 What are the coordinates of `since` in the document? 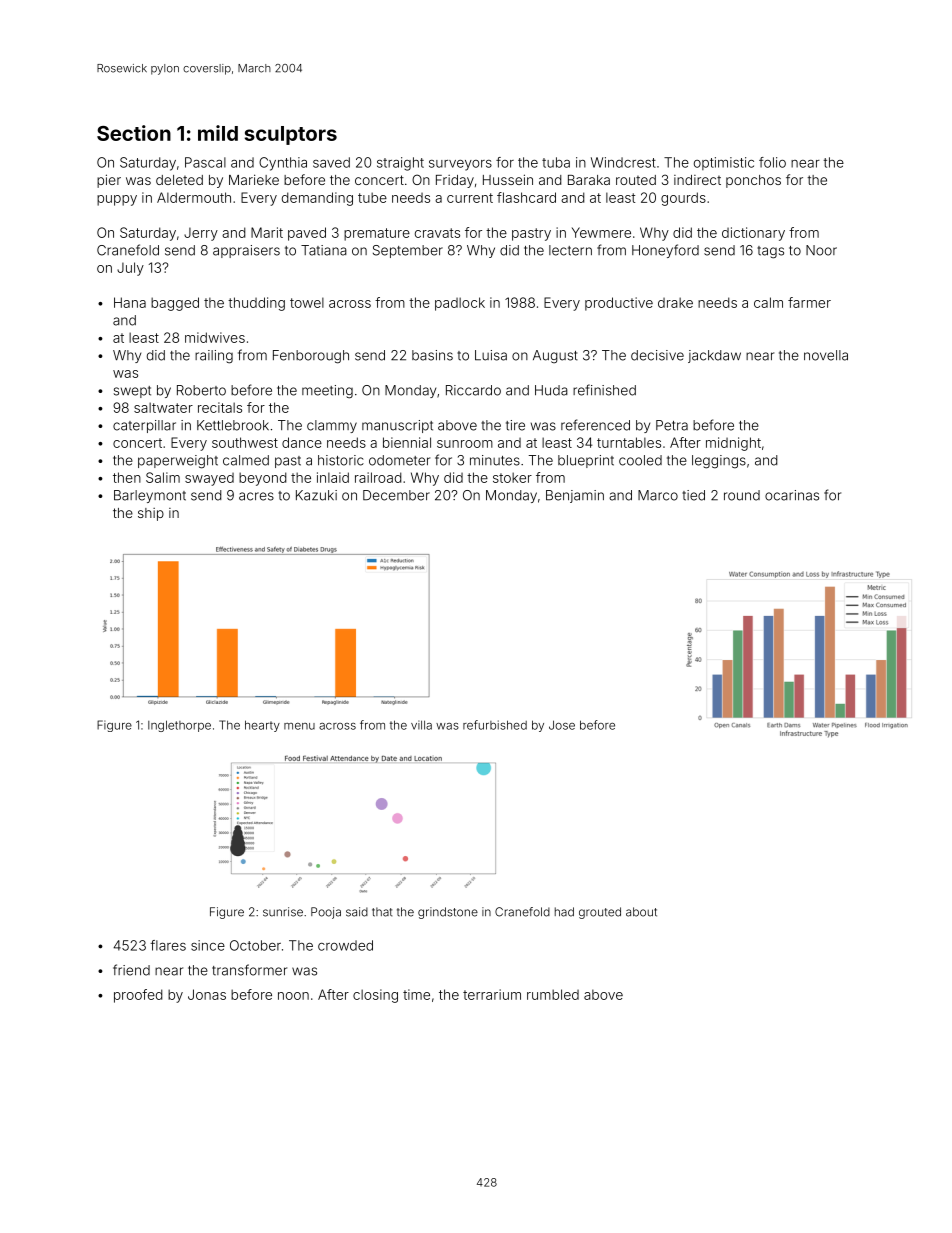 It's located at (208, 945).
